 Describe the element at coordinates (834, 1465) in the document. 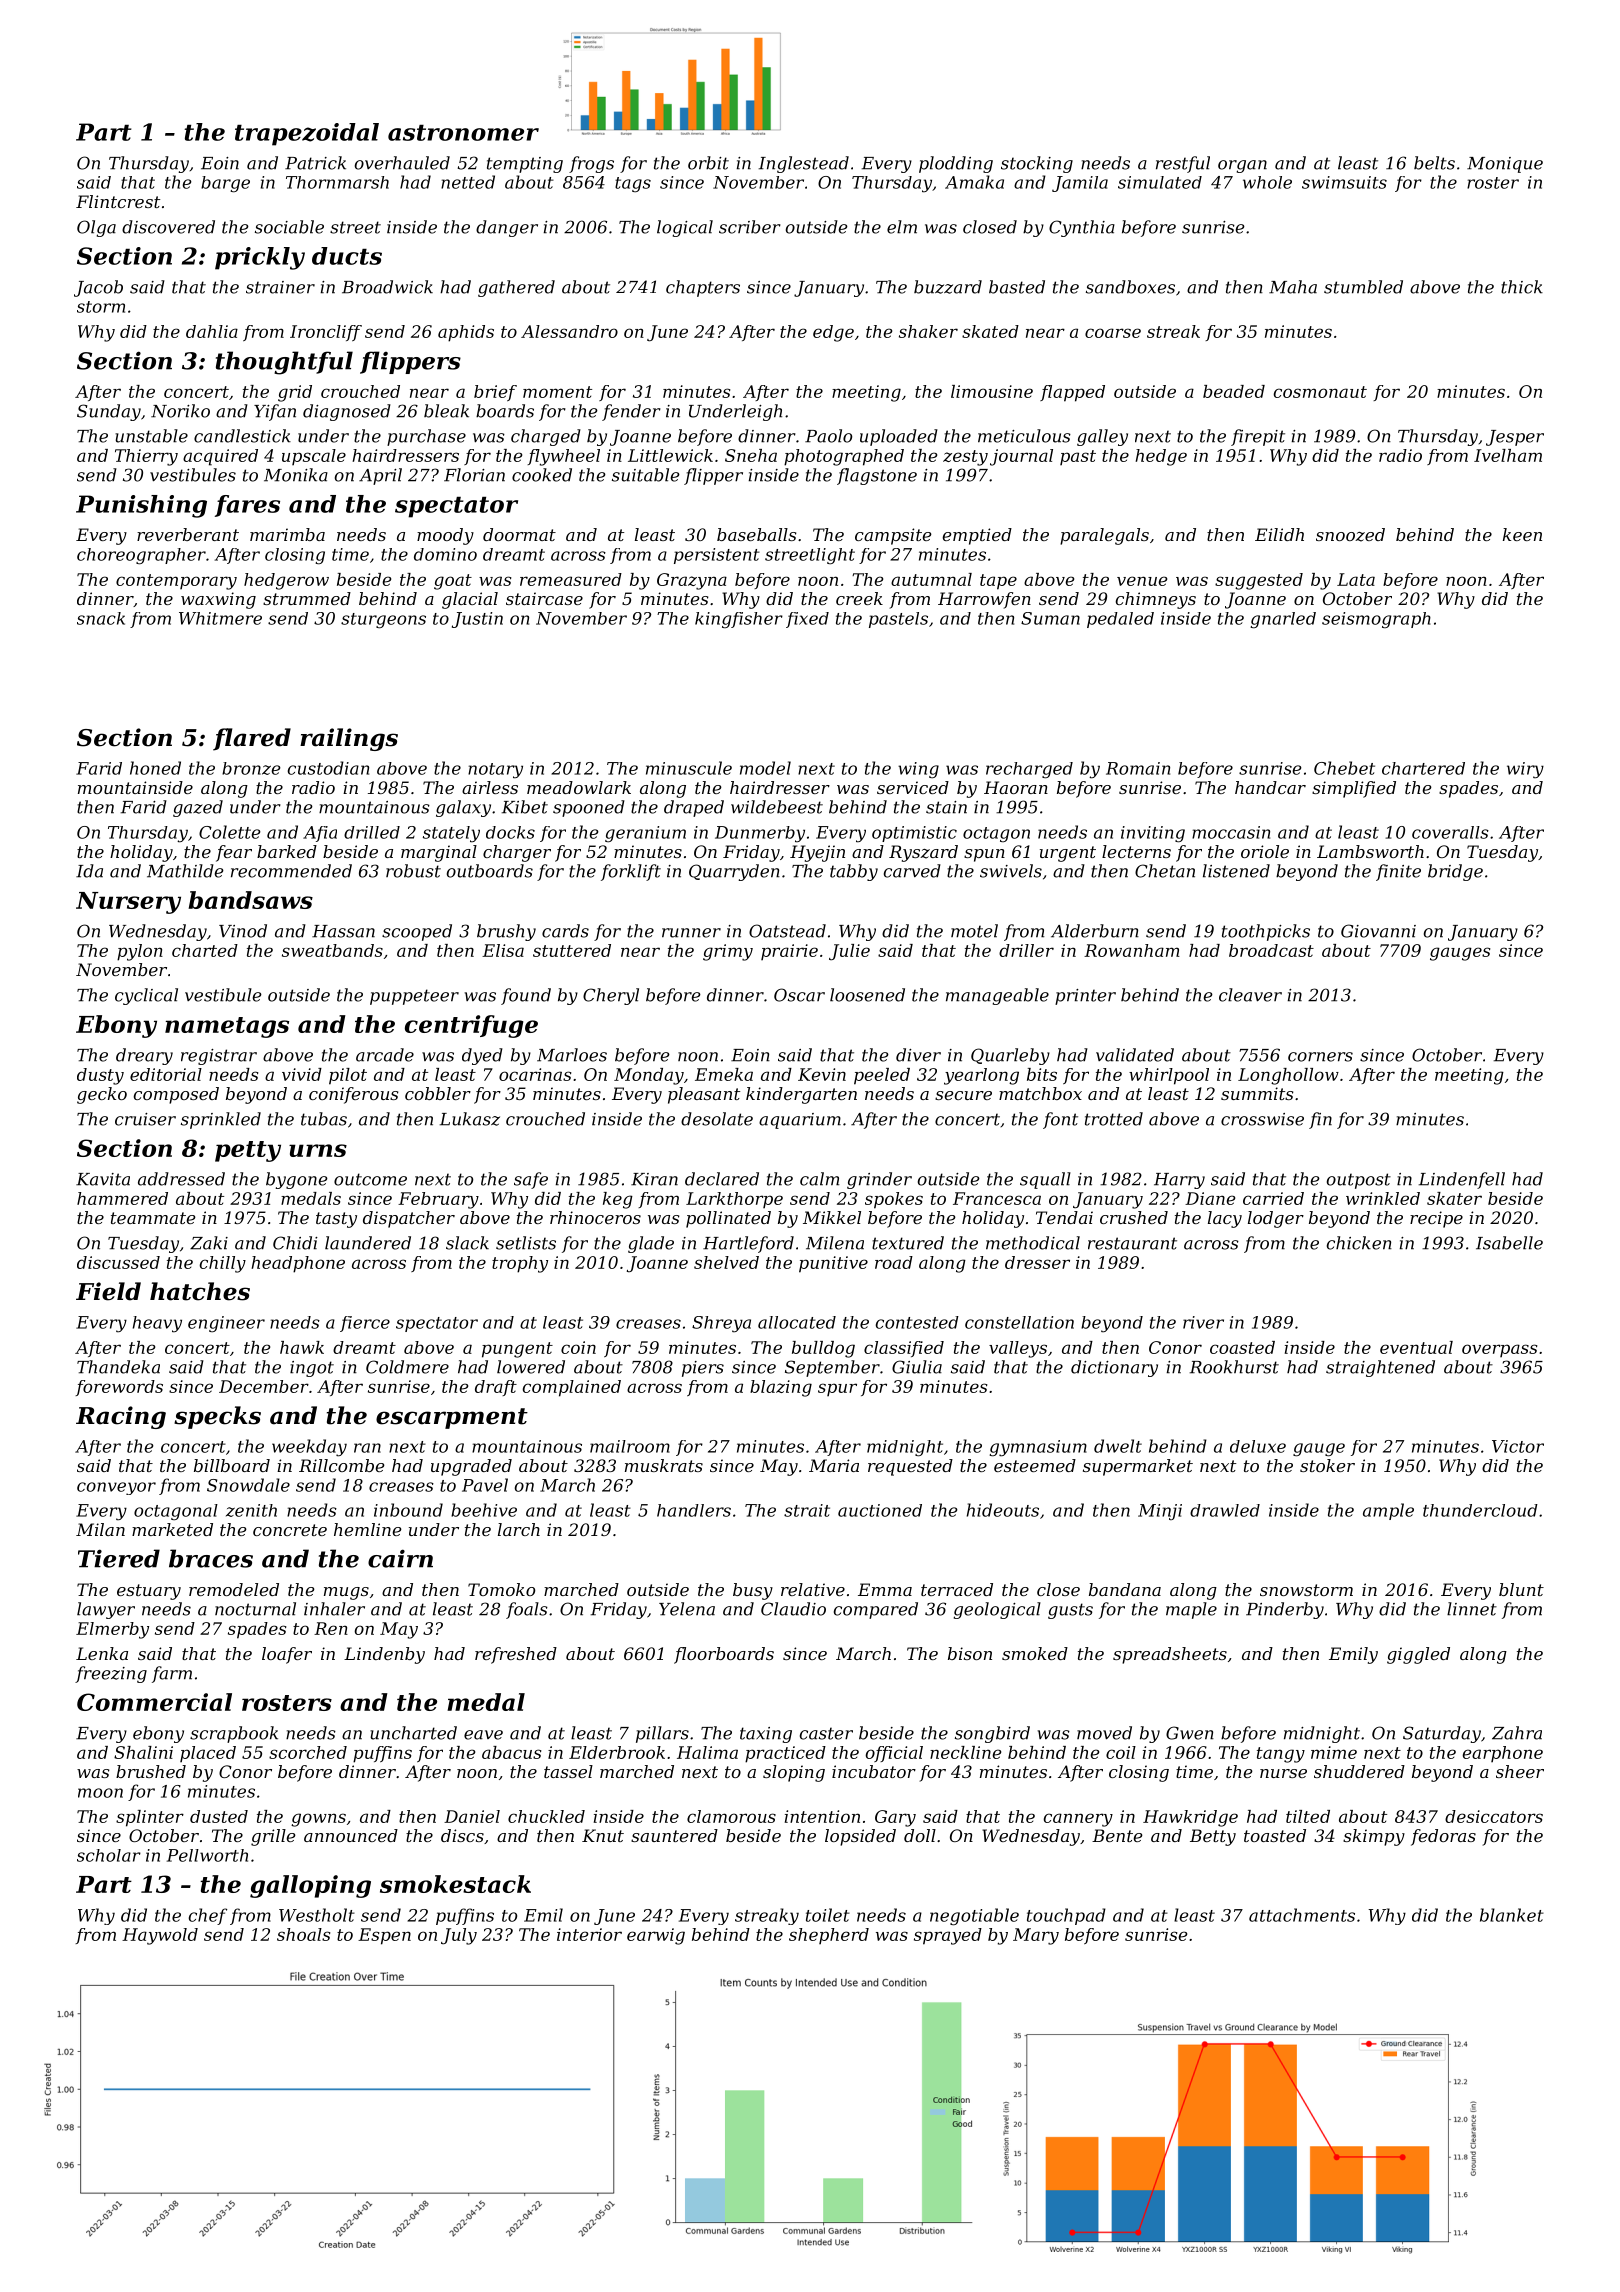

I see `Maria` at that location.
